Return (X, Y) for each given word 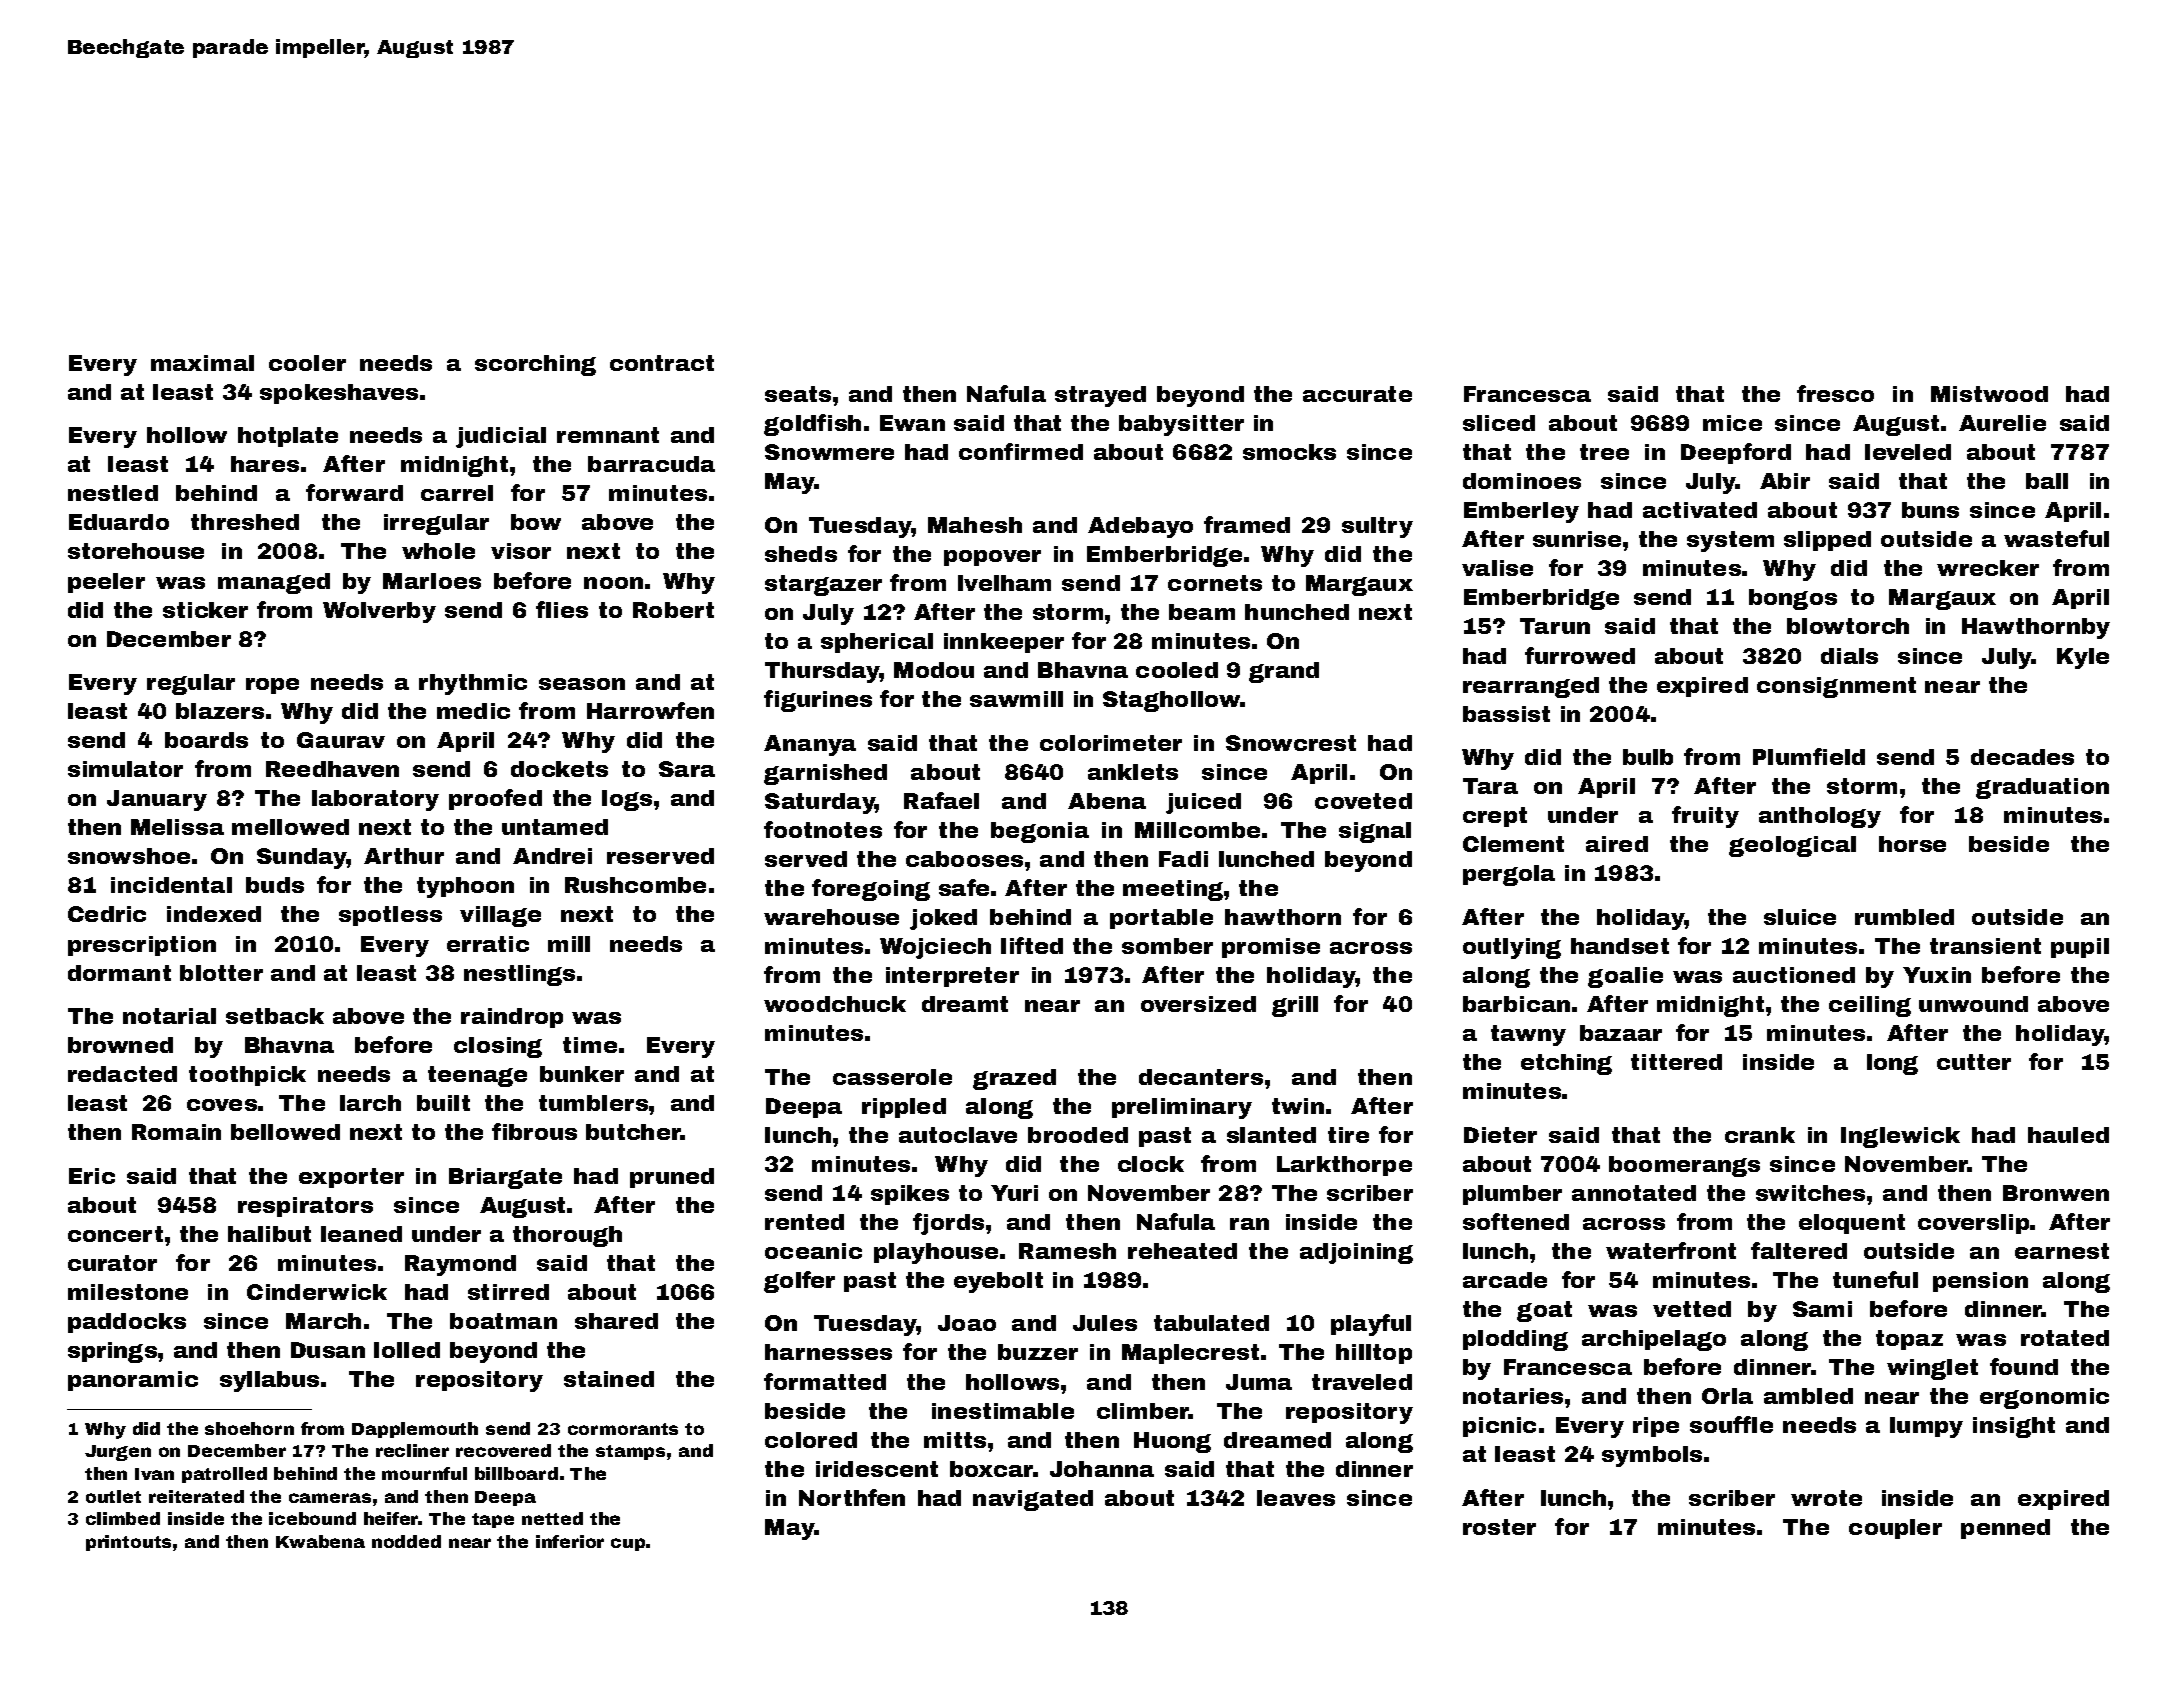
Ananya (810, 745)
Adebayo (1140, 527)
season (582, 684)
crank (1760, 1135)
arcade (1505, 1280)
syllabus (269, 1381)
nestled (113, 493)
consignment (1836, 687)
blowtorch (1848, 626)
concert (115, 1234)
